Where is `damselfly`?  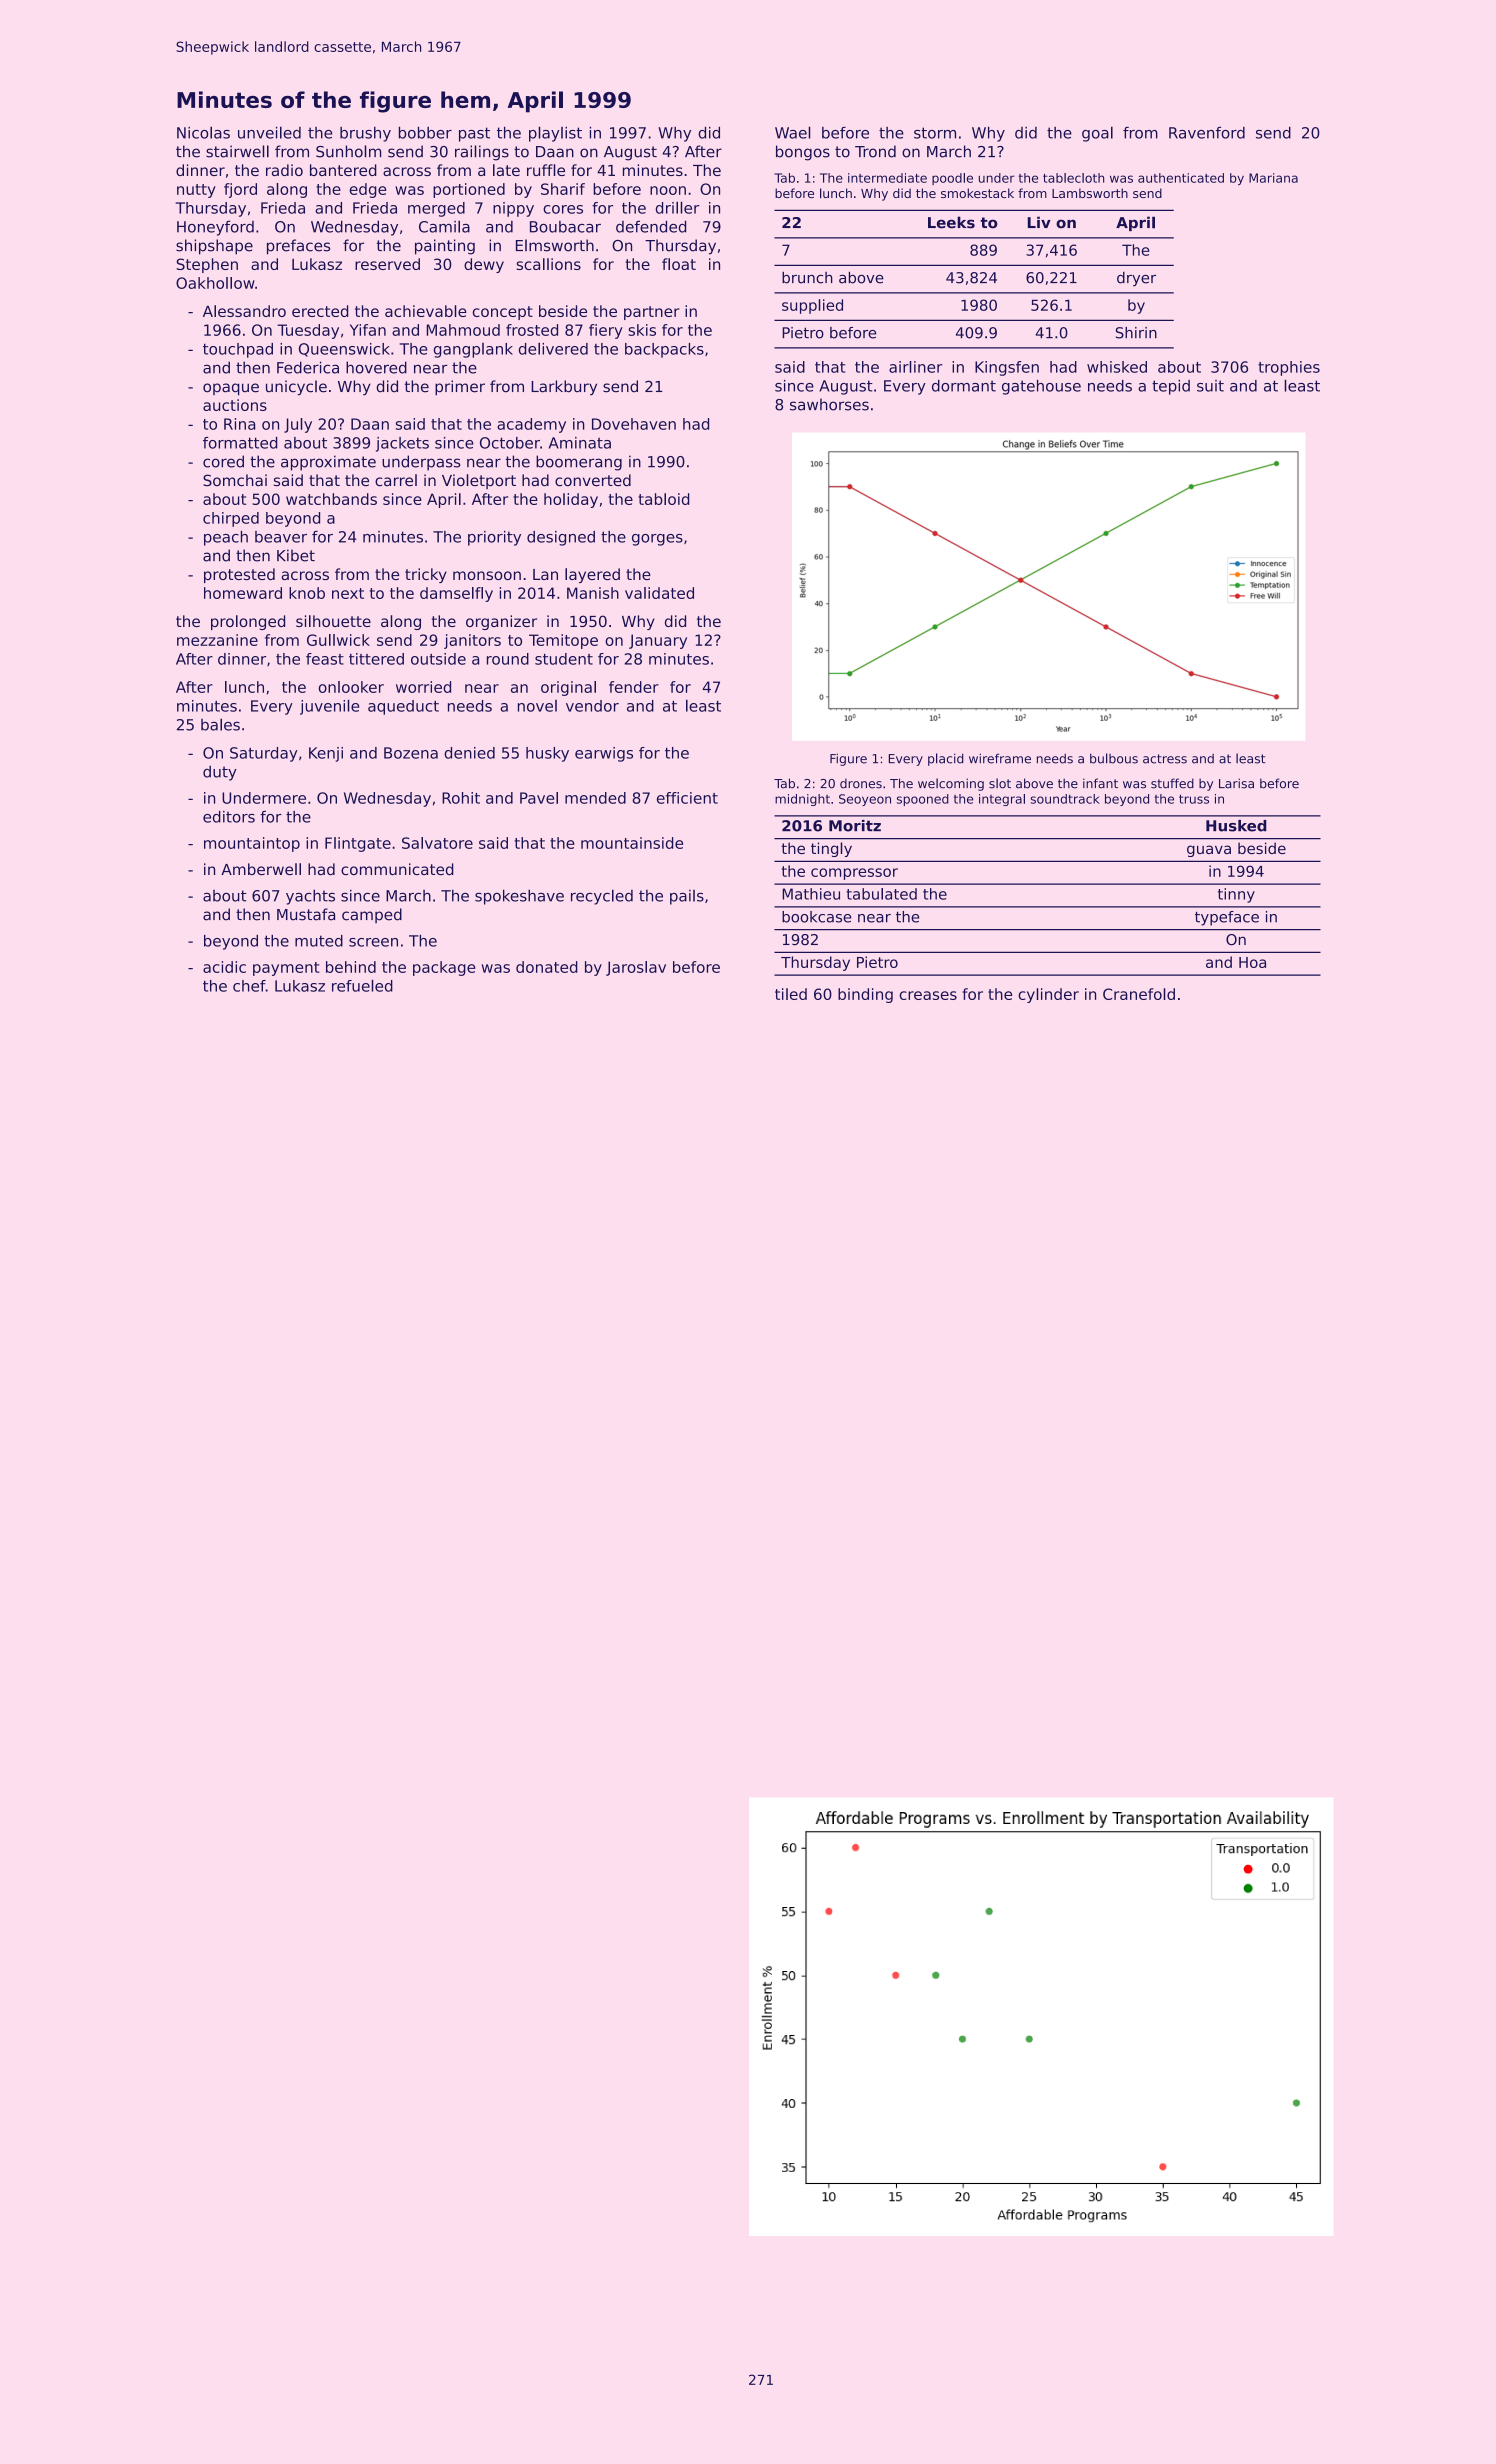 damselfly is located at coordinates (456, 594).
